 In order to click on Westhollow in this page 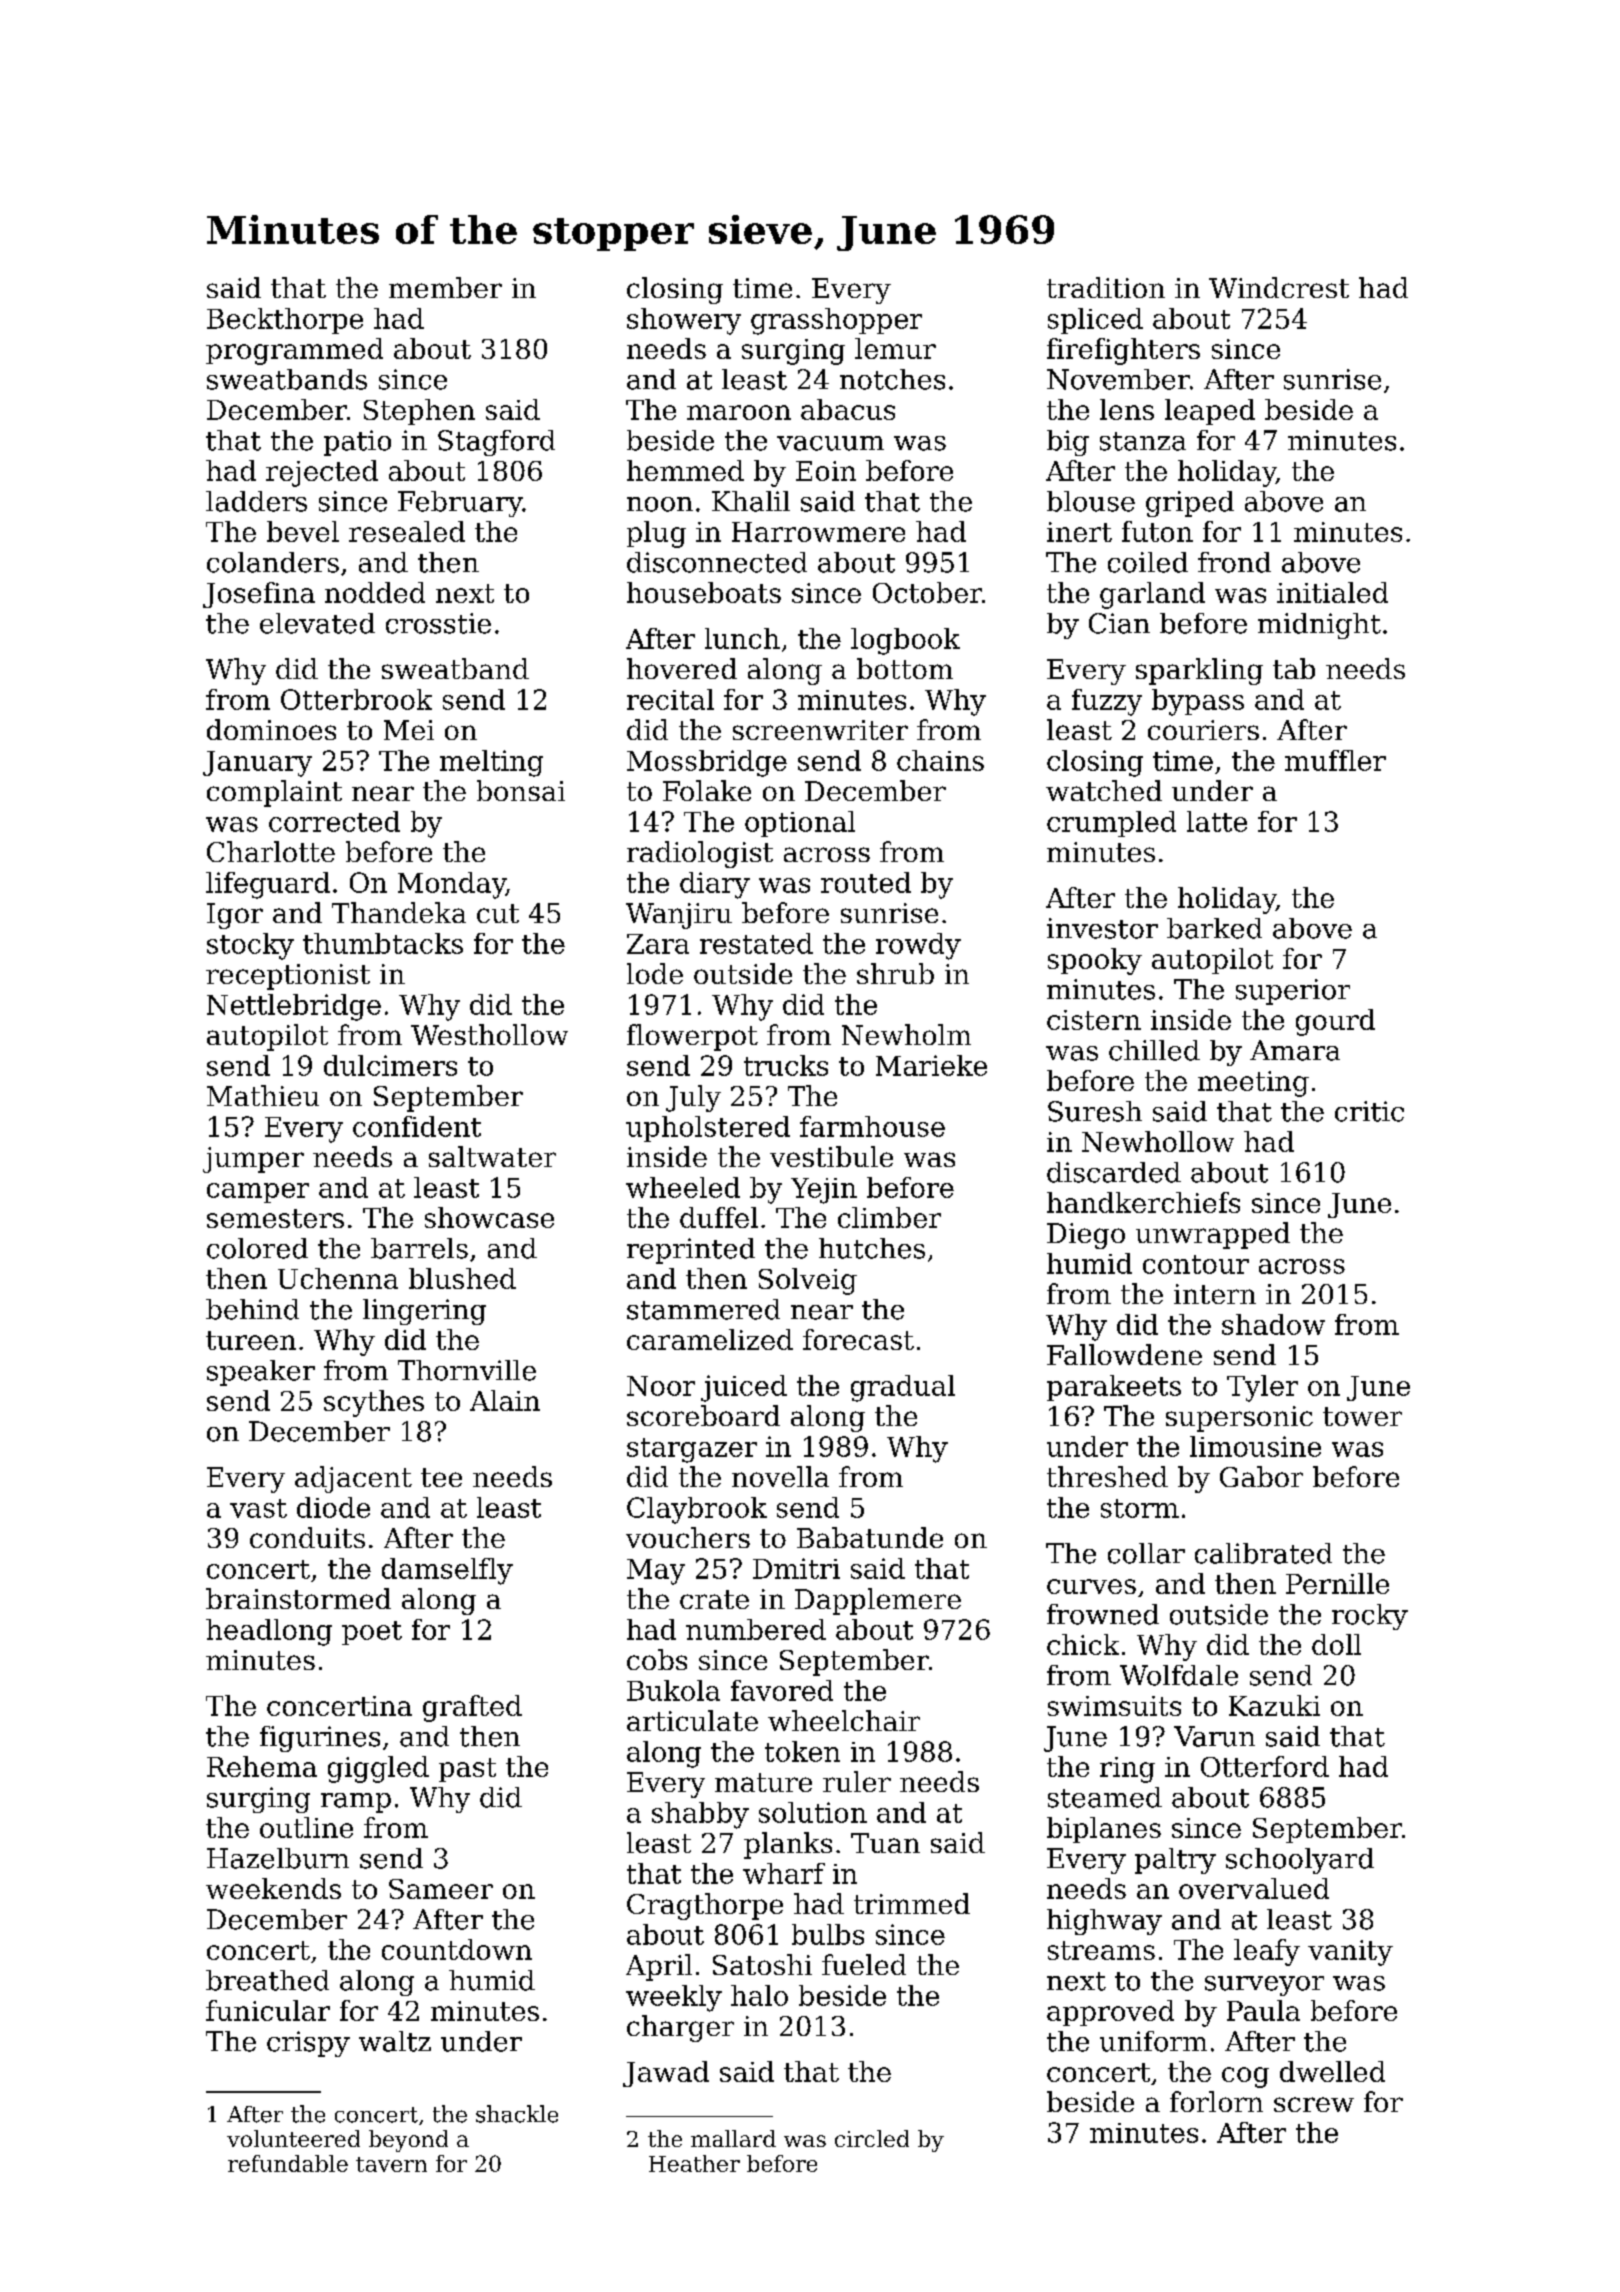, I will do `click(489, 1034)`.
